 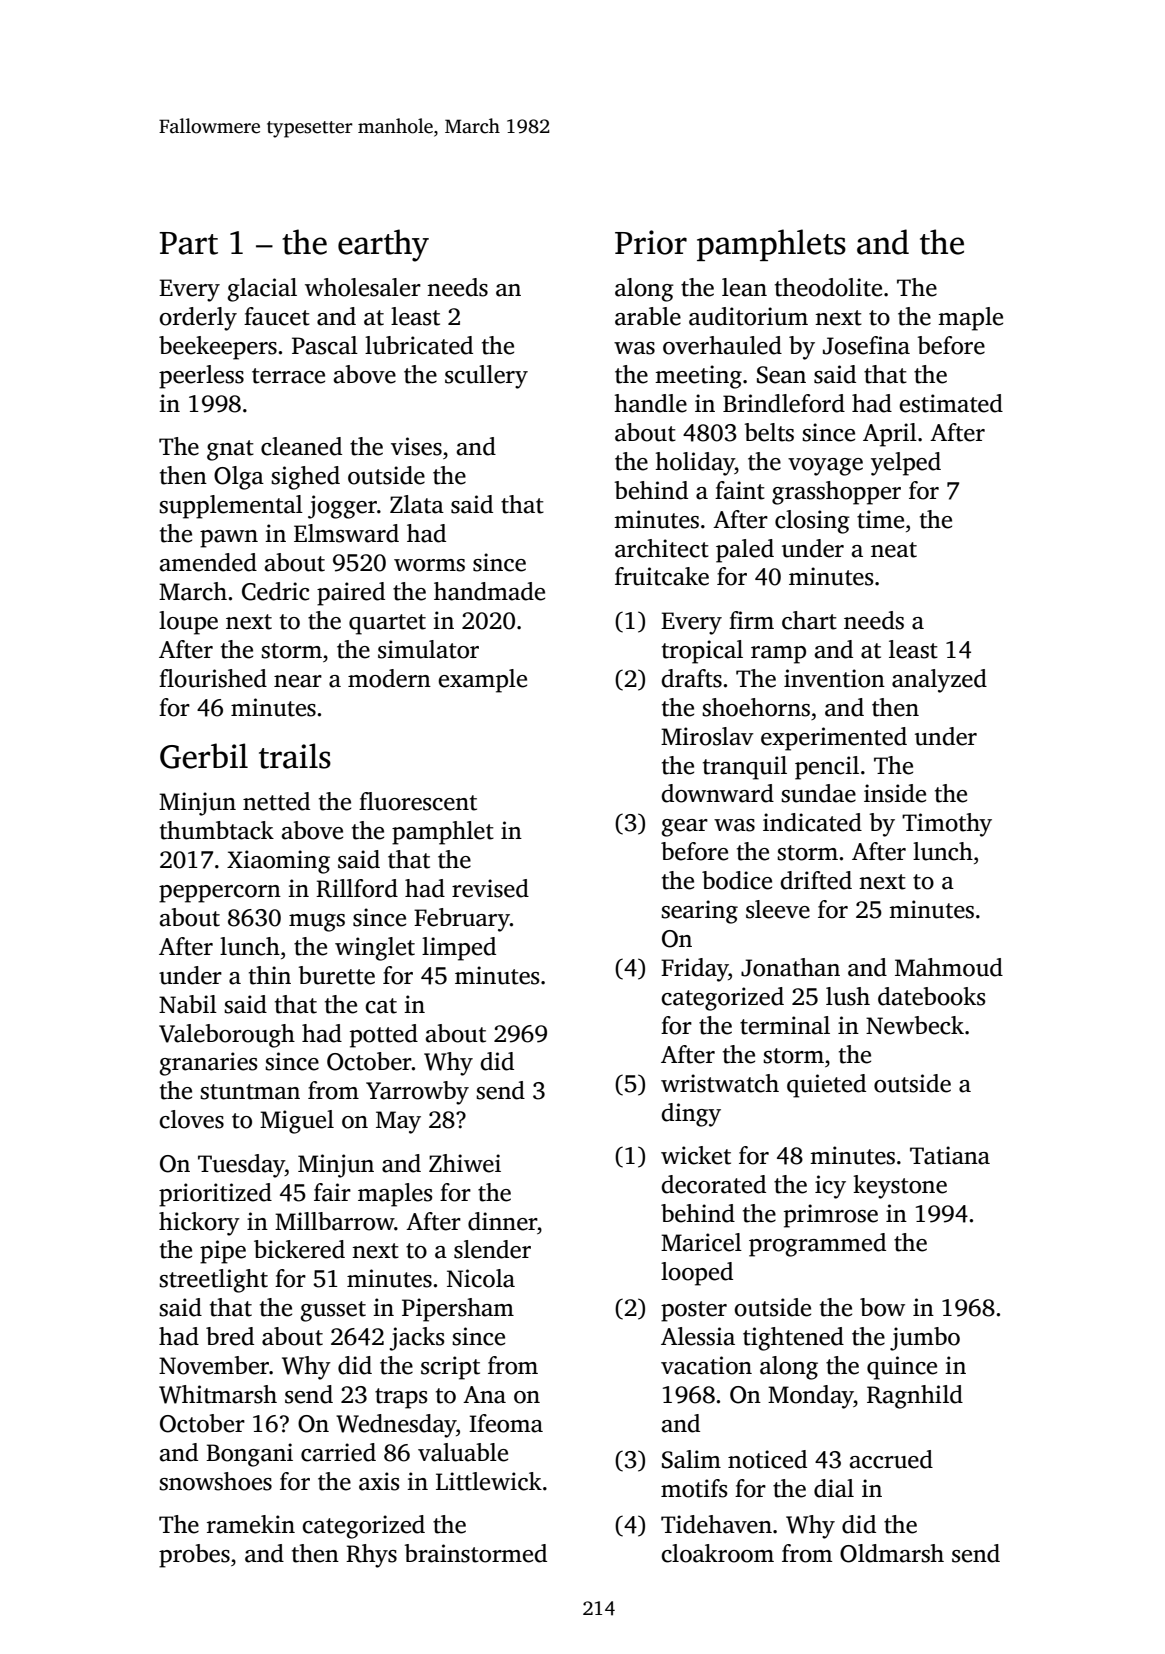 What do you see at coordinates (276, 591) in the screenshot?
I see `Cedric` at bounding box center [276, 591].
